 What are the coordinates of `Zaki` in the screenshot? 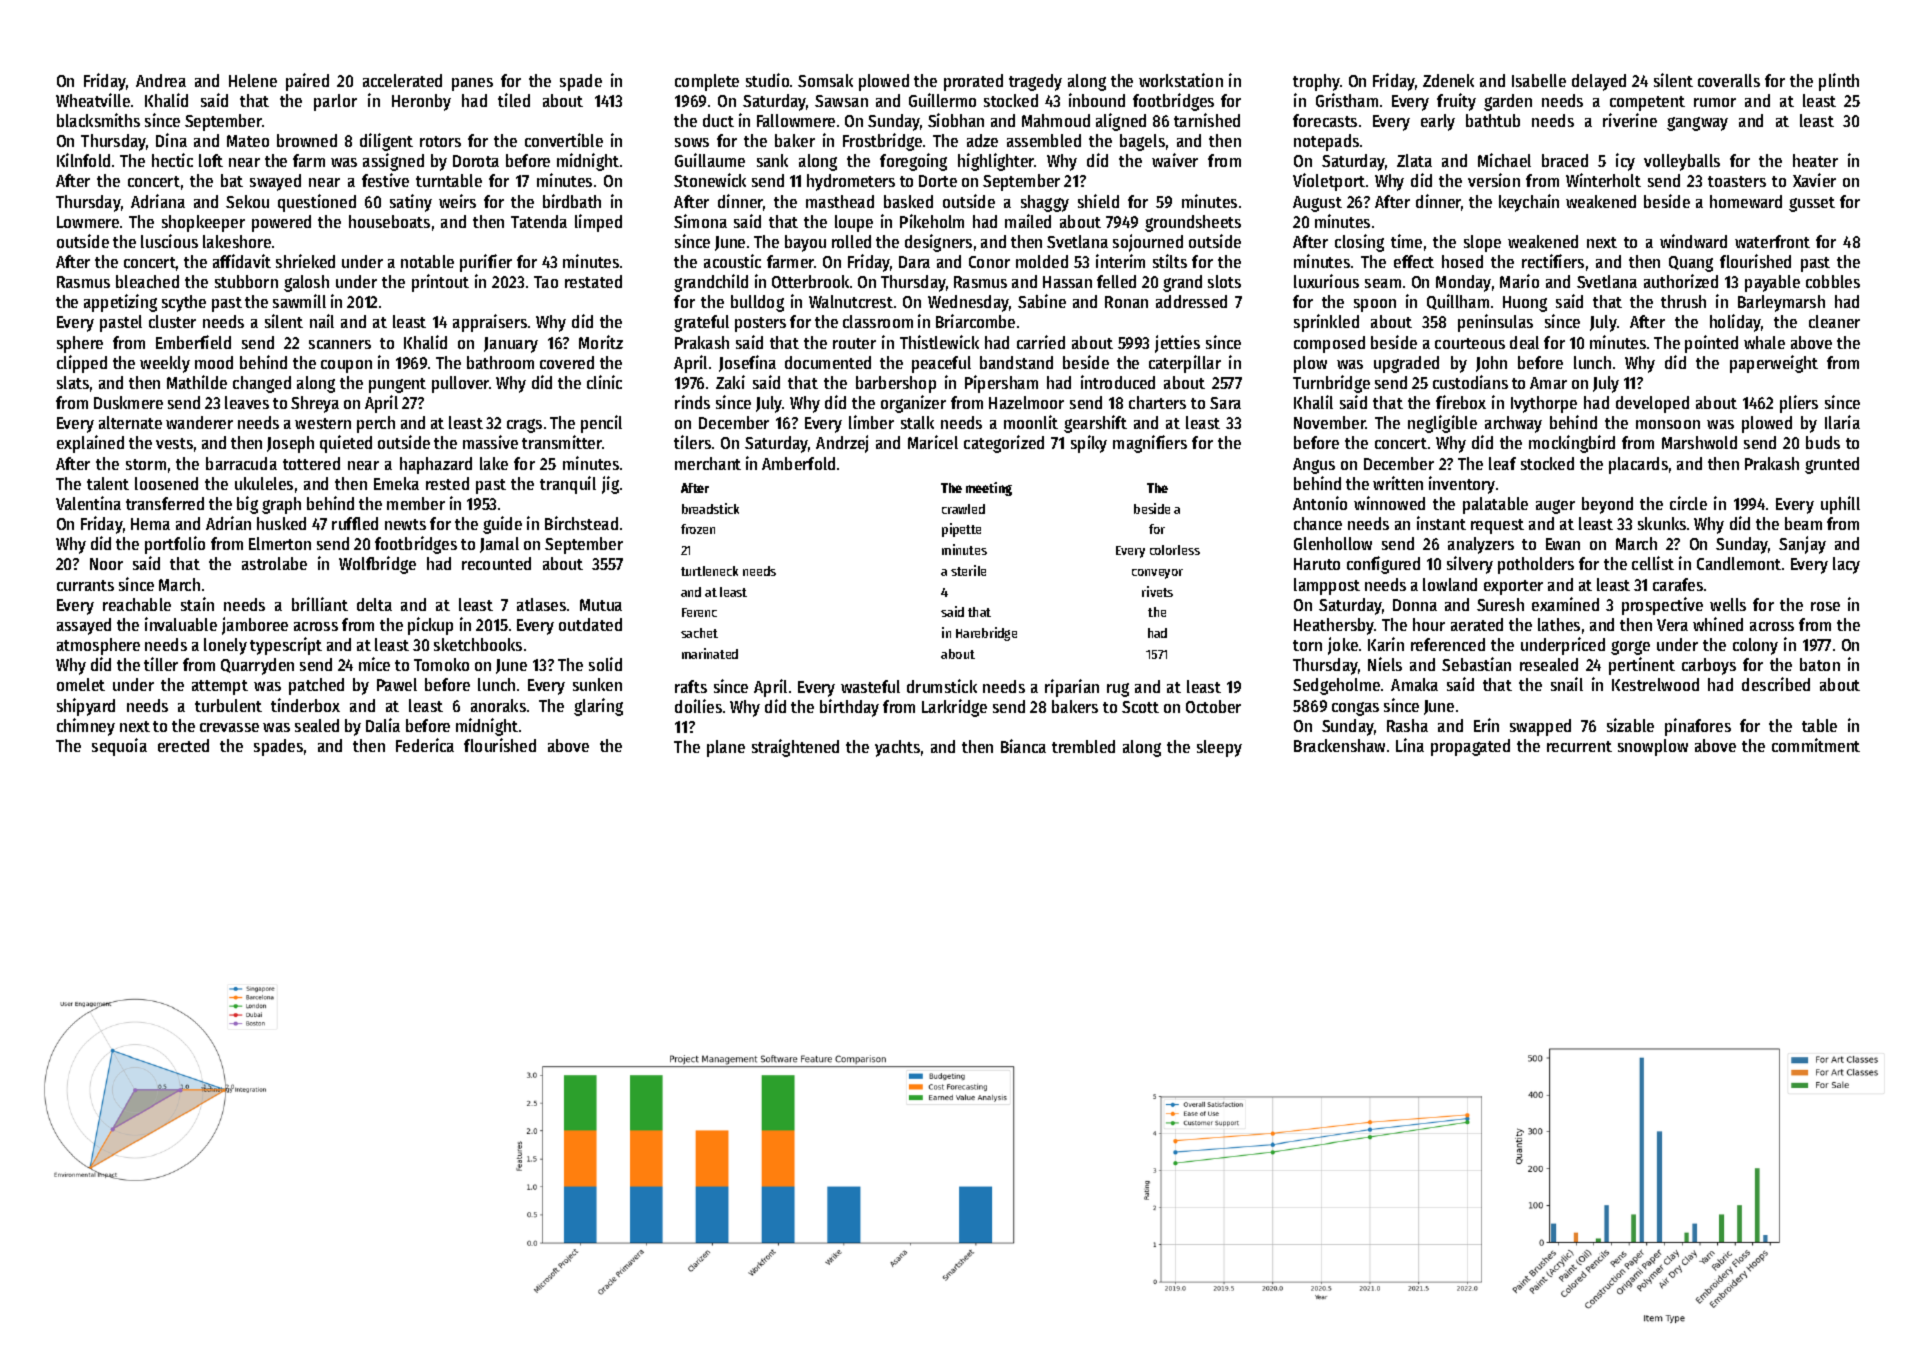 It's located at (730, 382).
